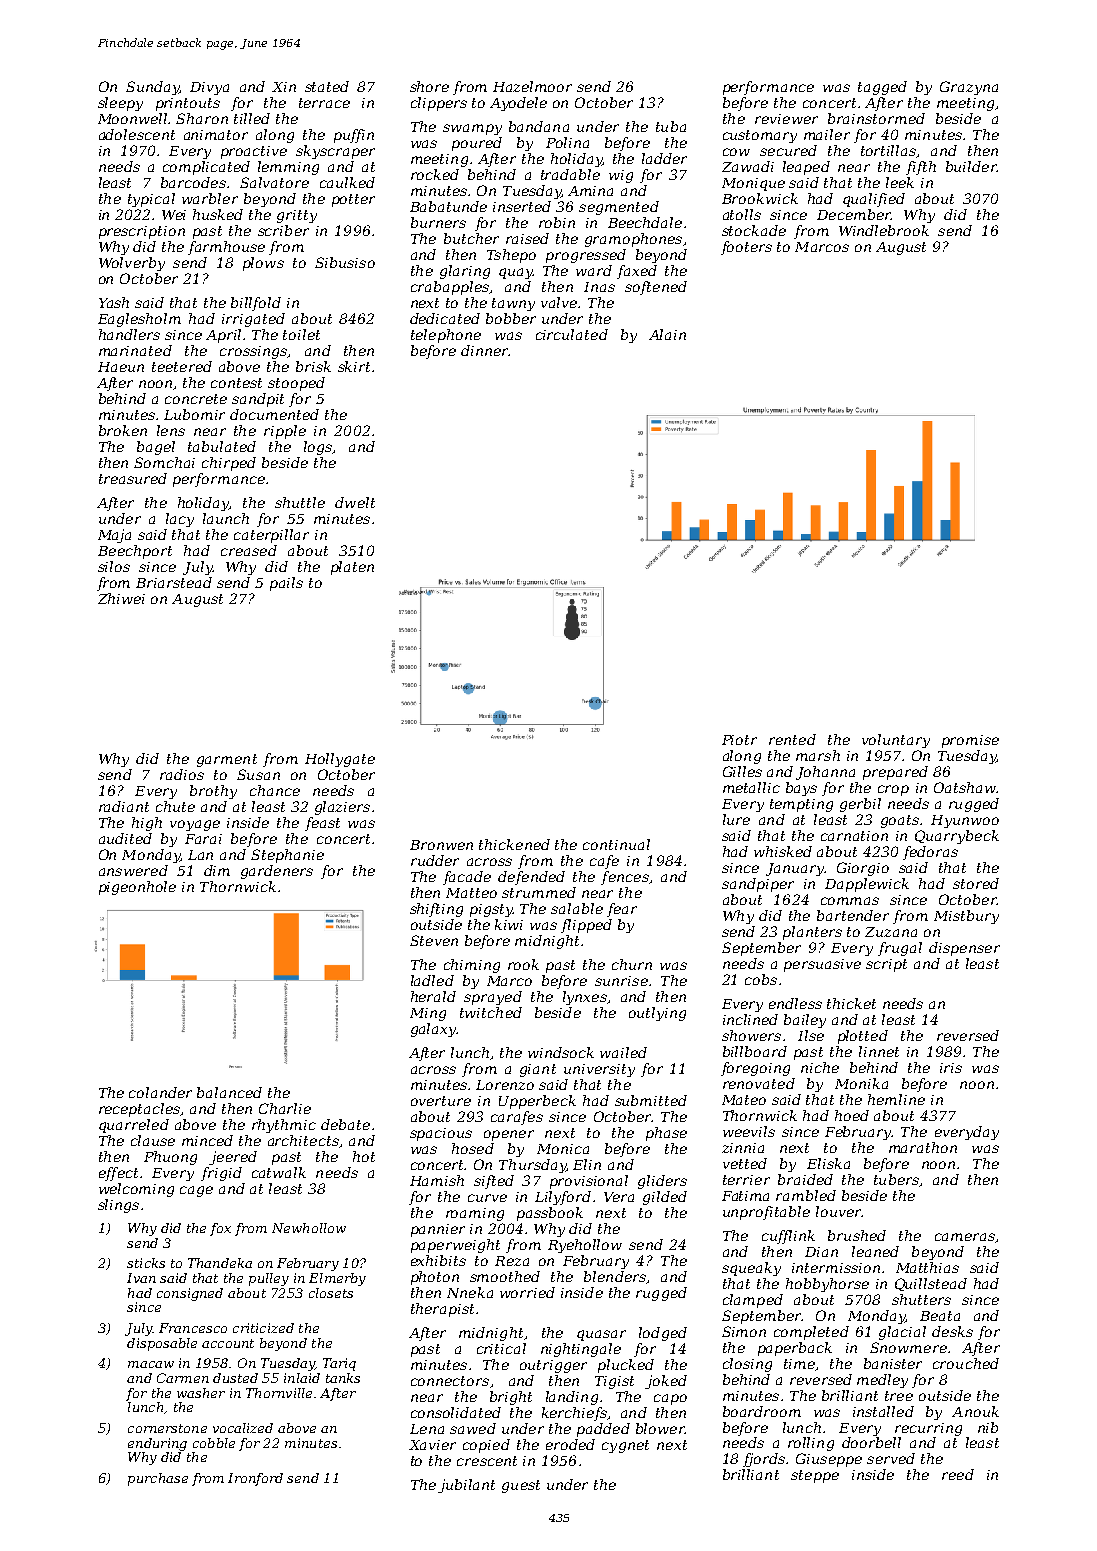 The width and height of the page is (1097, 1551). Describe the element at coordinates (786, 119) in the page. I see `reviewer` at that location.
